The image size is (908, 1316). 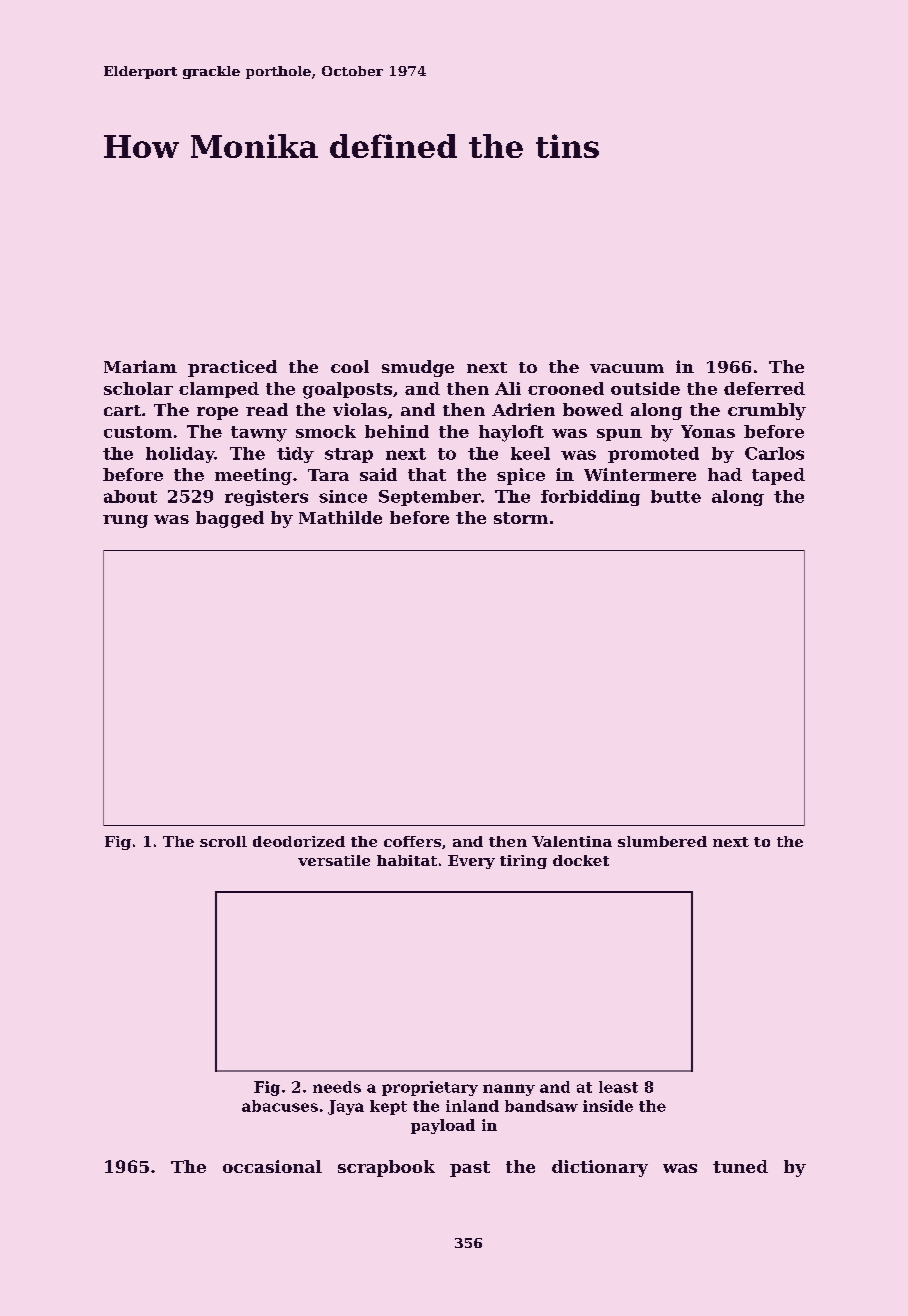 What do you see at coordinates (388, 1107) in the screenshot?
I see `kept` at bounding box center [388, 1107].
